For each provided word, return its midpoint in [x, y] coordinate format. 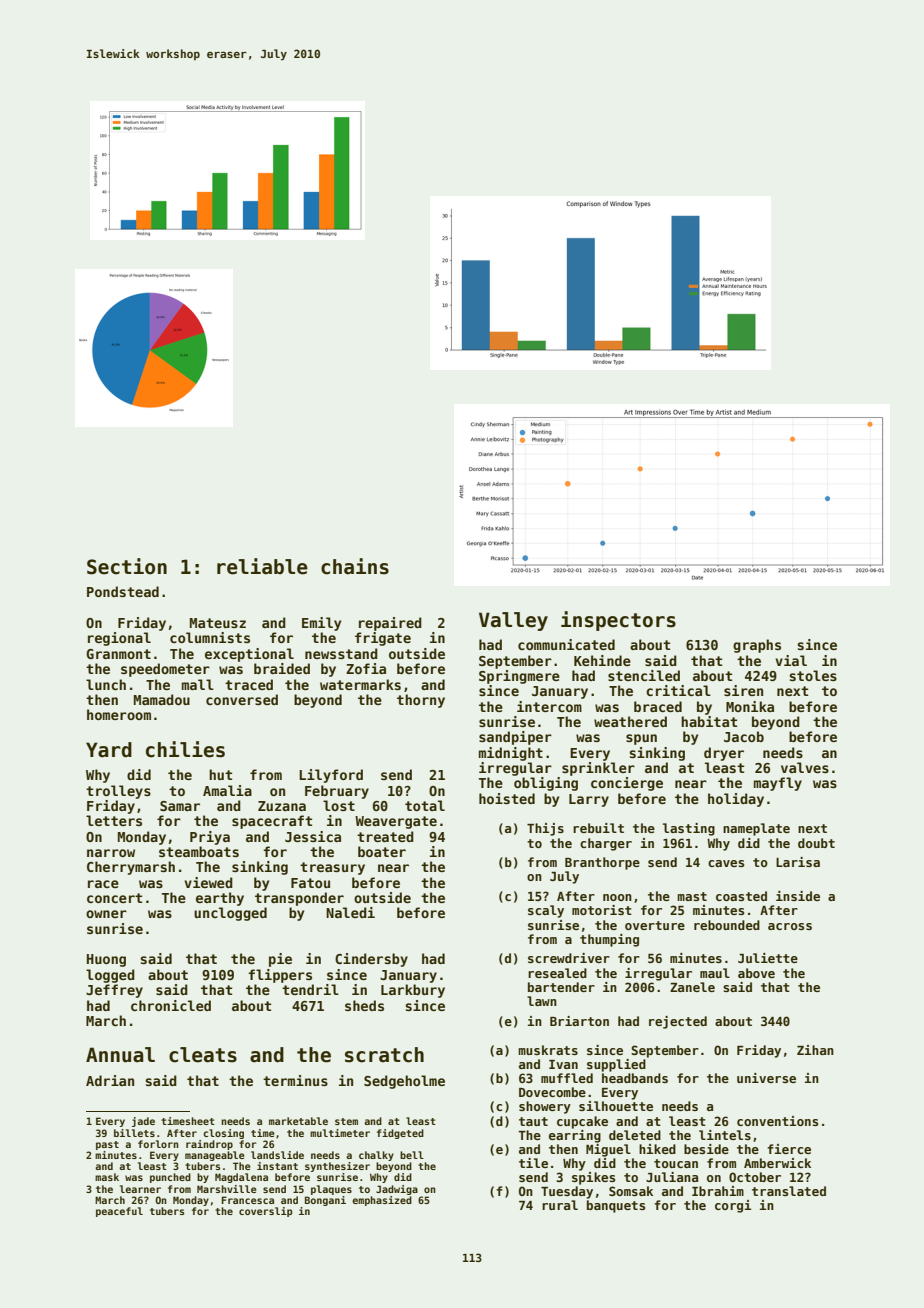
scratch [384, 1055]
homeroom [119, 714]
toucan [676, 1163]
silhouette [616, 1106]
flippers [280, 976]
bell [412, 1155]
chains [355, 566]
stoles [813, 675]
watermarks [360, 684]
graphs [757, 646]
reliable [262, 566]
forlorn [158, 1144]
